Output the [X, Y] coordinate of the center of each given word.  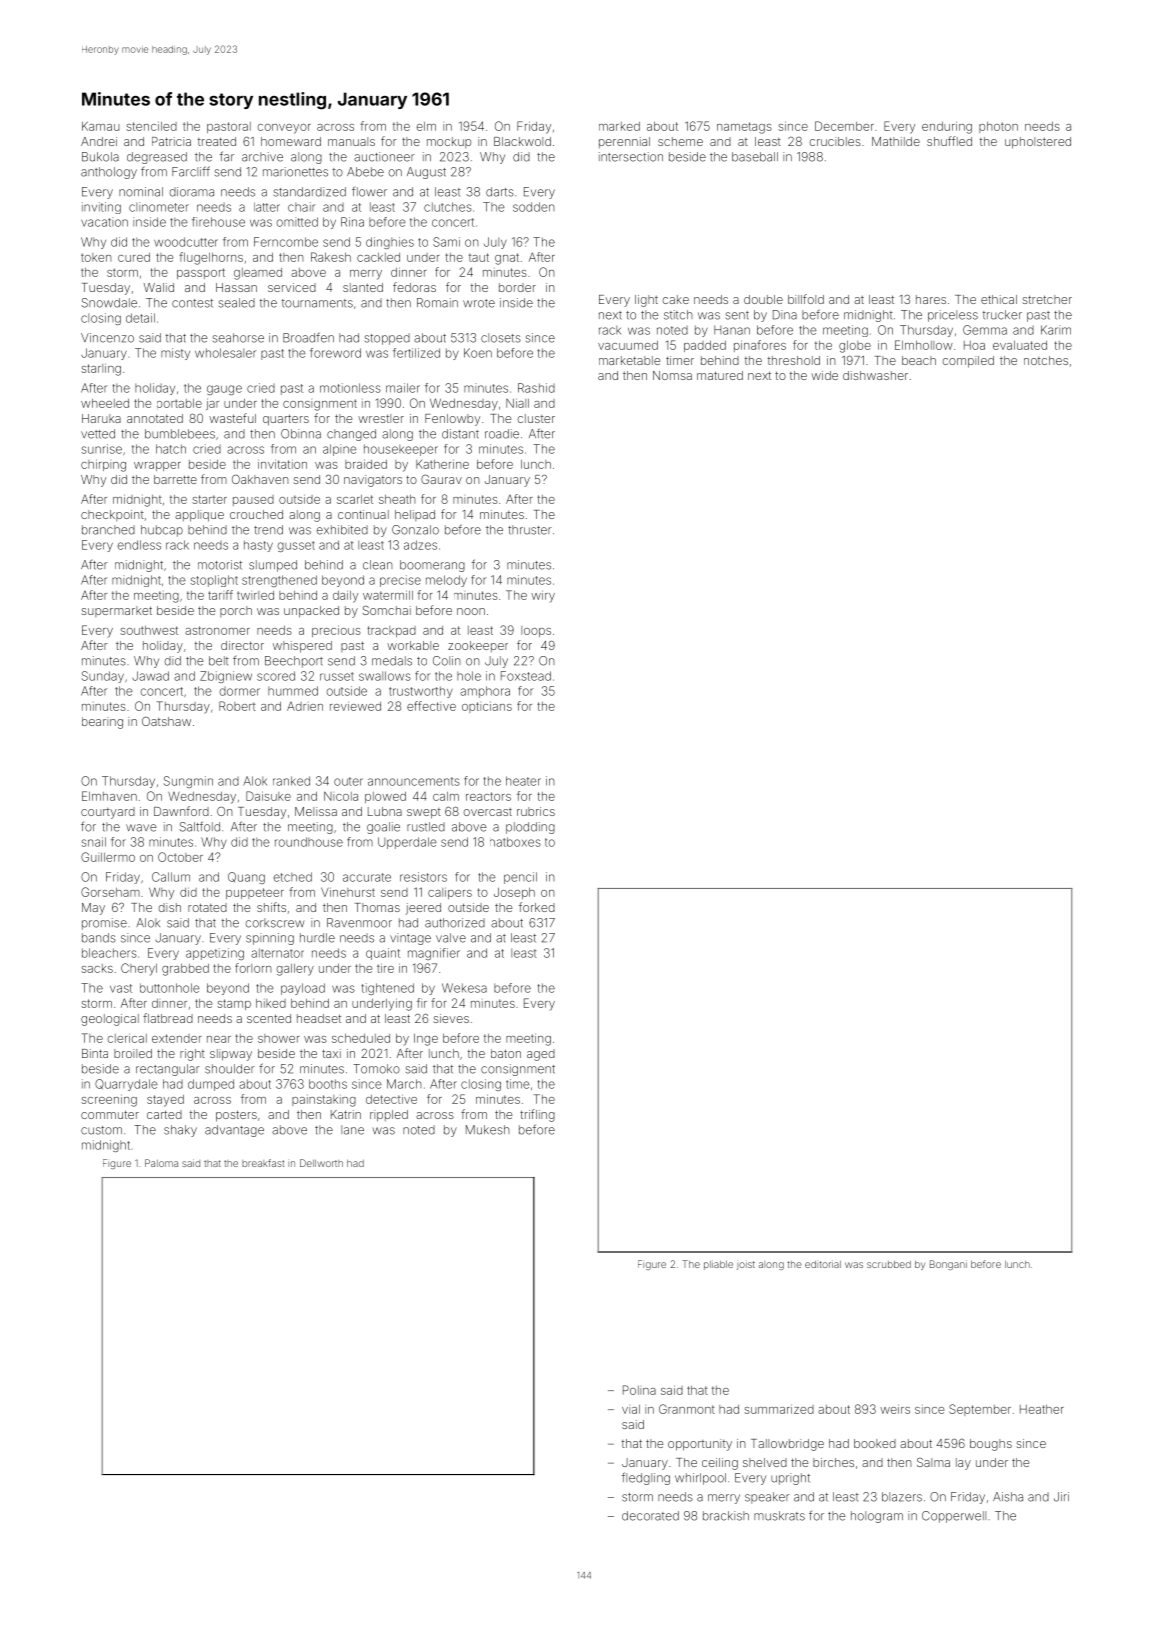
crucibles [835, 141]
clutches [448, 207]
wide [824, 375]
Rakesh [331, 257]
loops [536, 631]
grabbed [185, 970]
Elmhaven [109, 796]
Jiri [1061, 1497]
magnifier [434, 954]
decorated [650, 1516]
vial [631, 1409]
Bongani [948, 1265]
